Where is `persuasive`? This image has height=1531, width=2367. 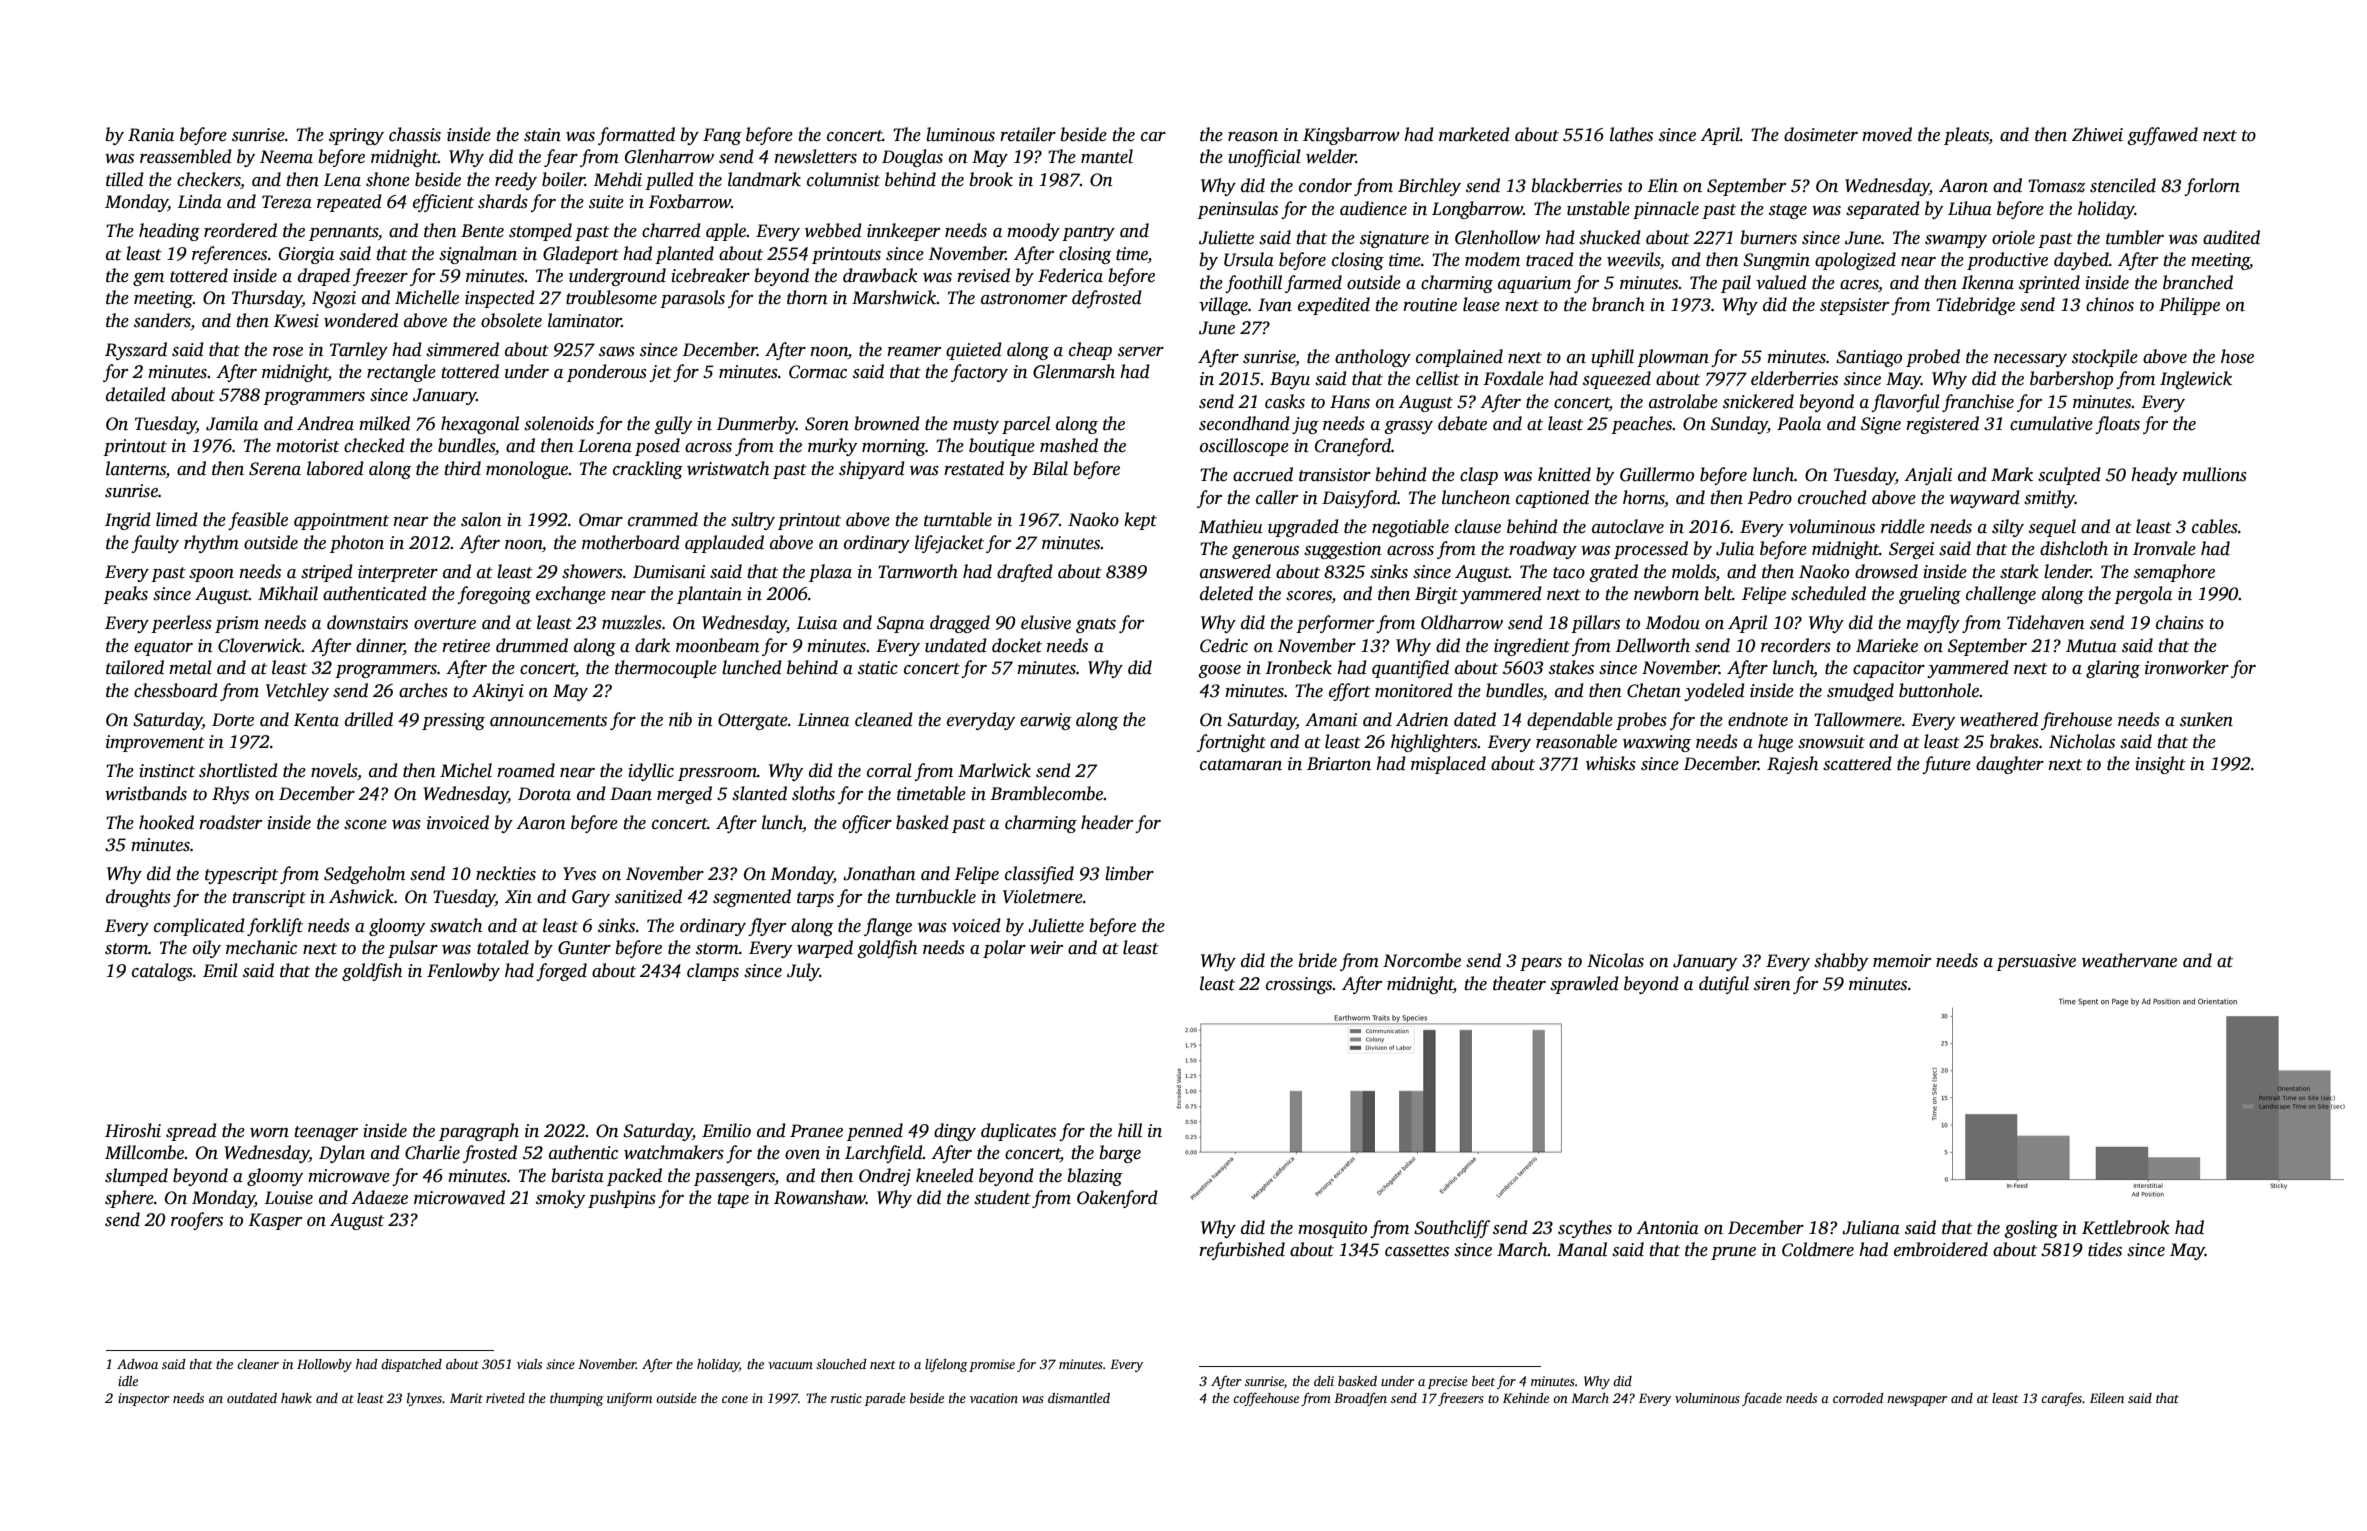 persuasive is located at coordinates (2036, 962).
